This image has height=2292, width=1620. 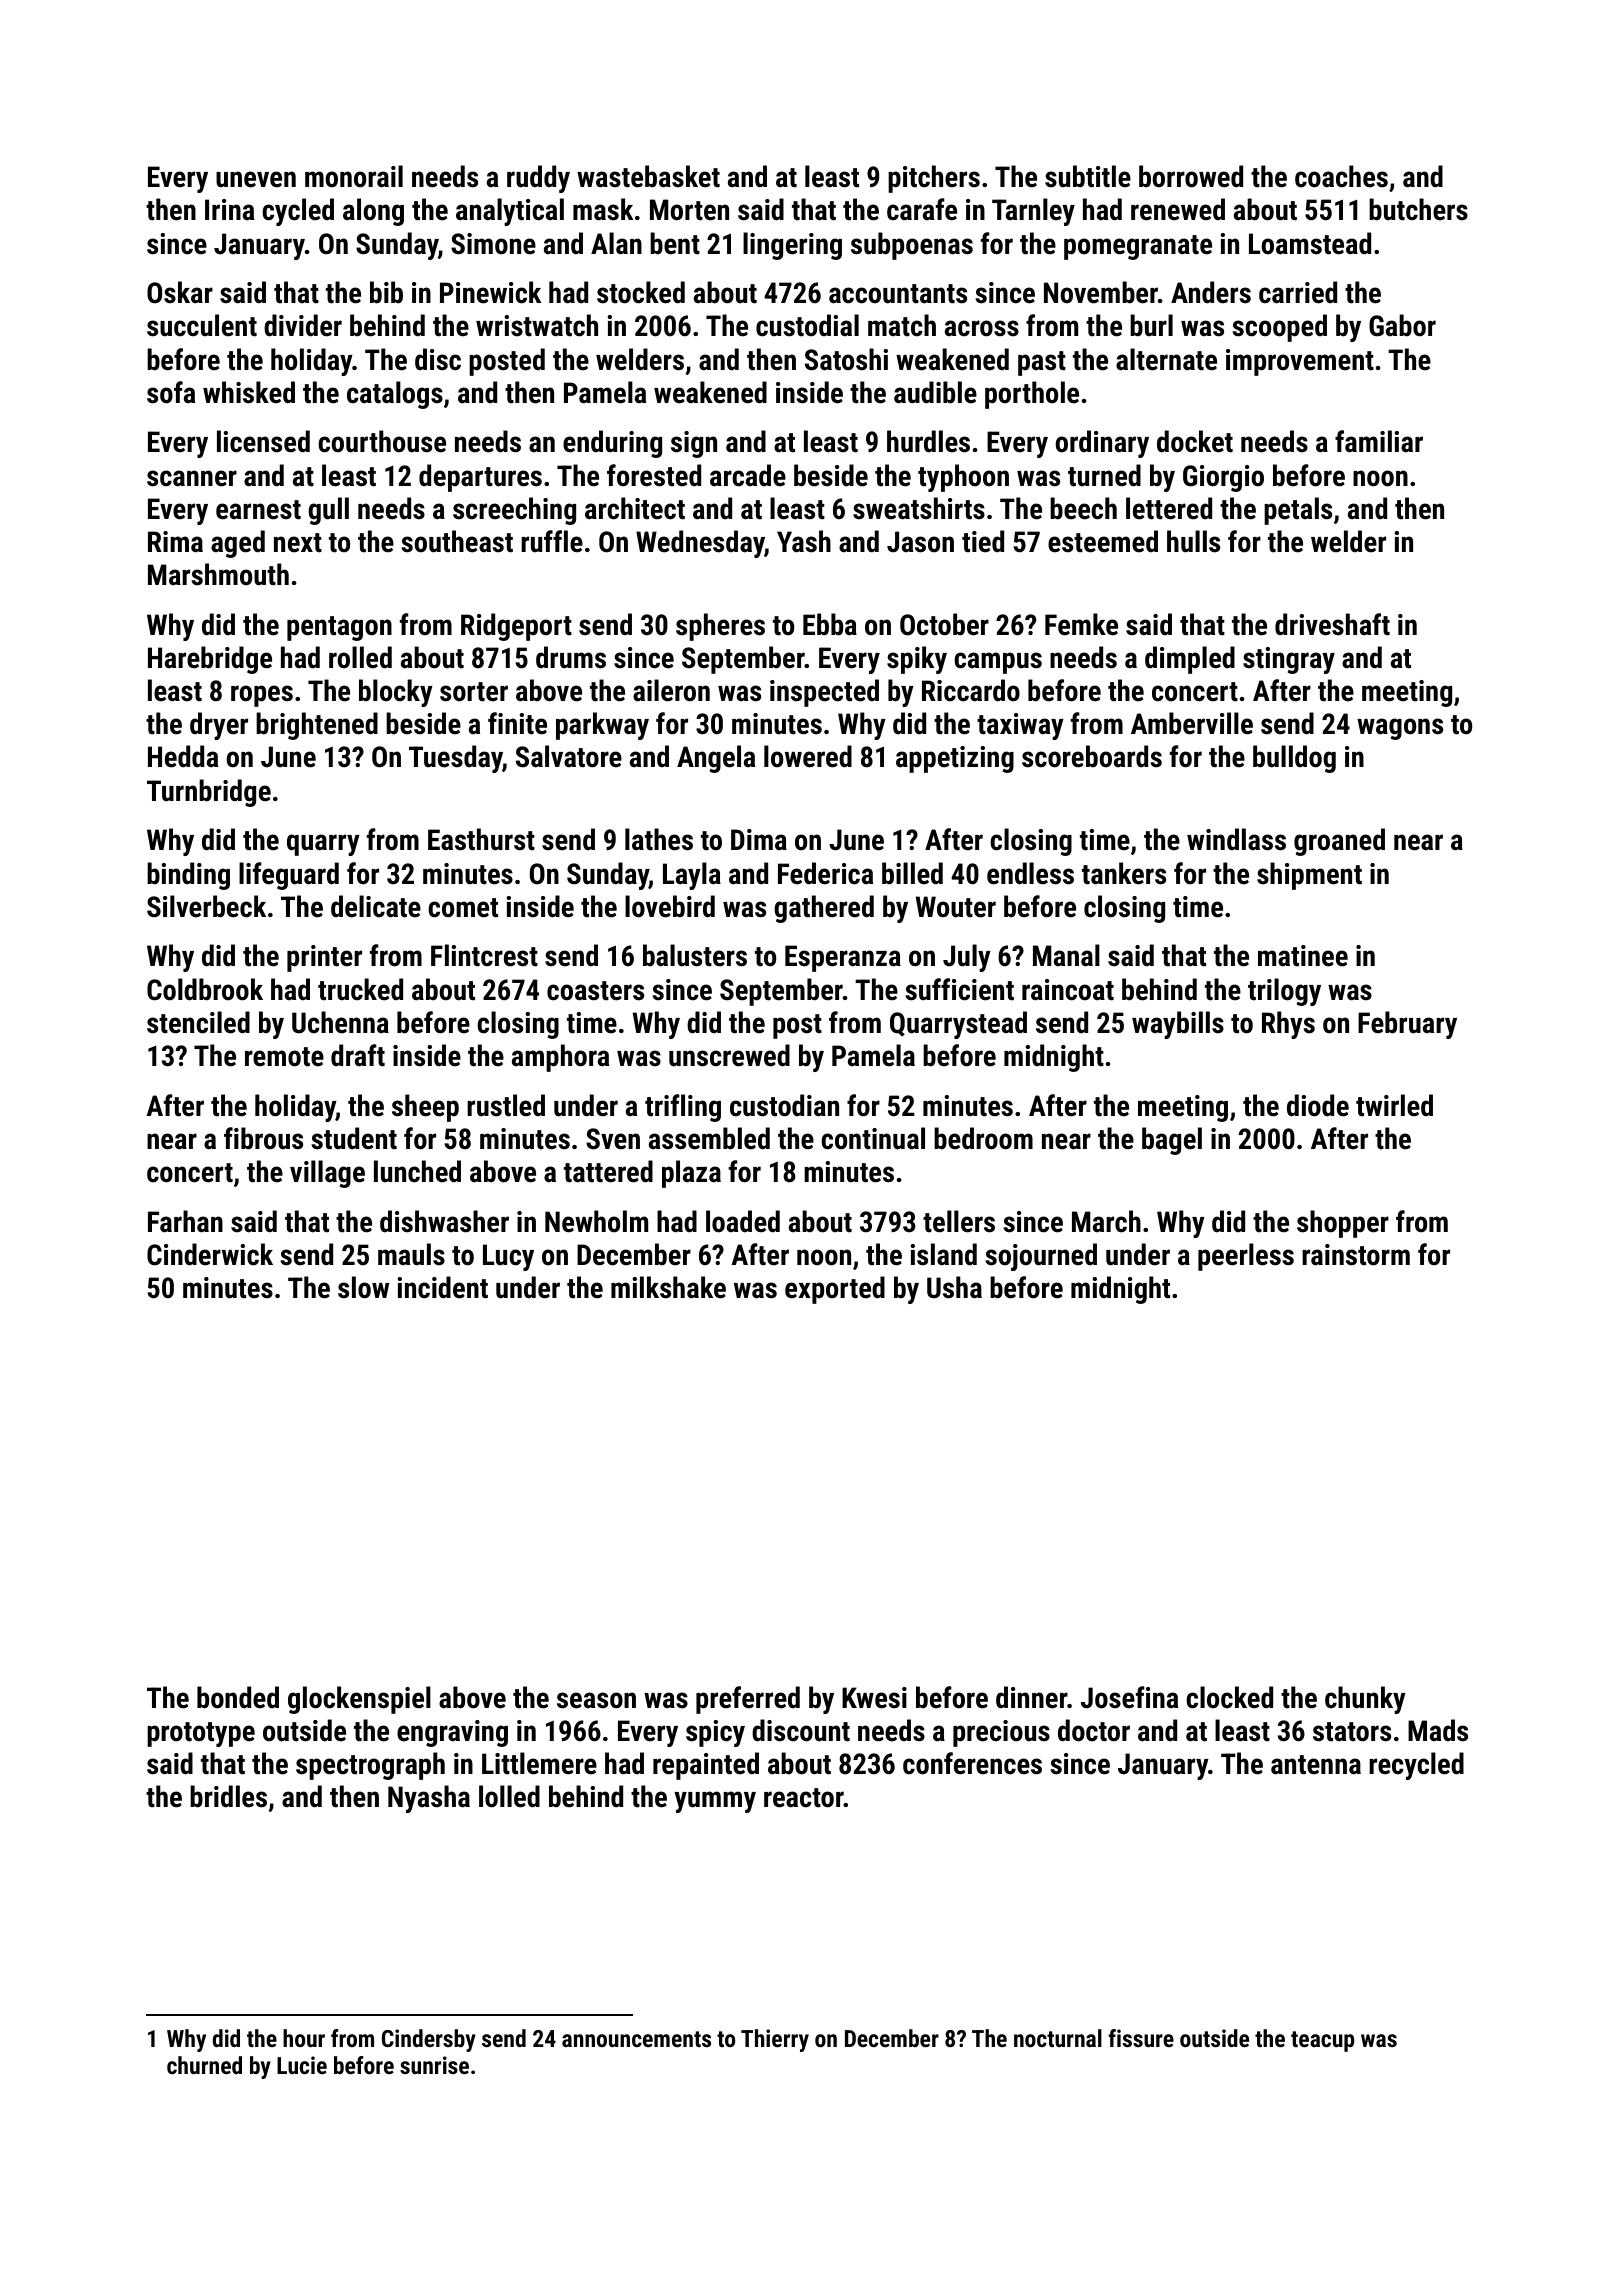 What do you see at coordinates (775, 2040) in the image?
I see `Thierry` at bounding box center [775, 2040].
